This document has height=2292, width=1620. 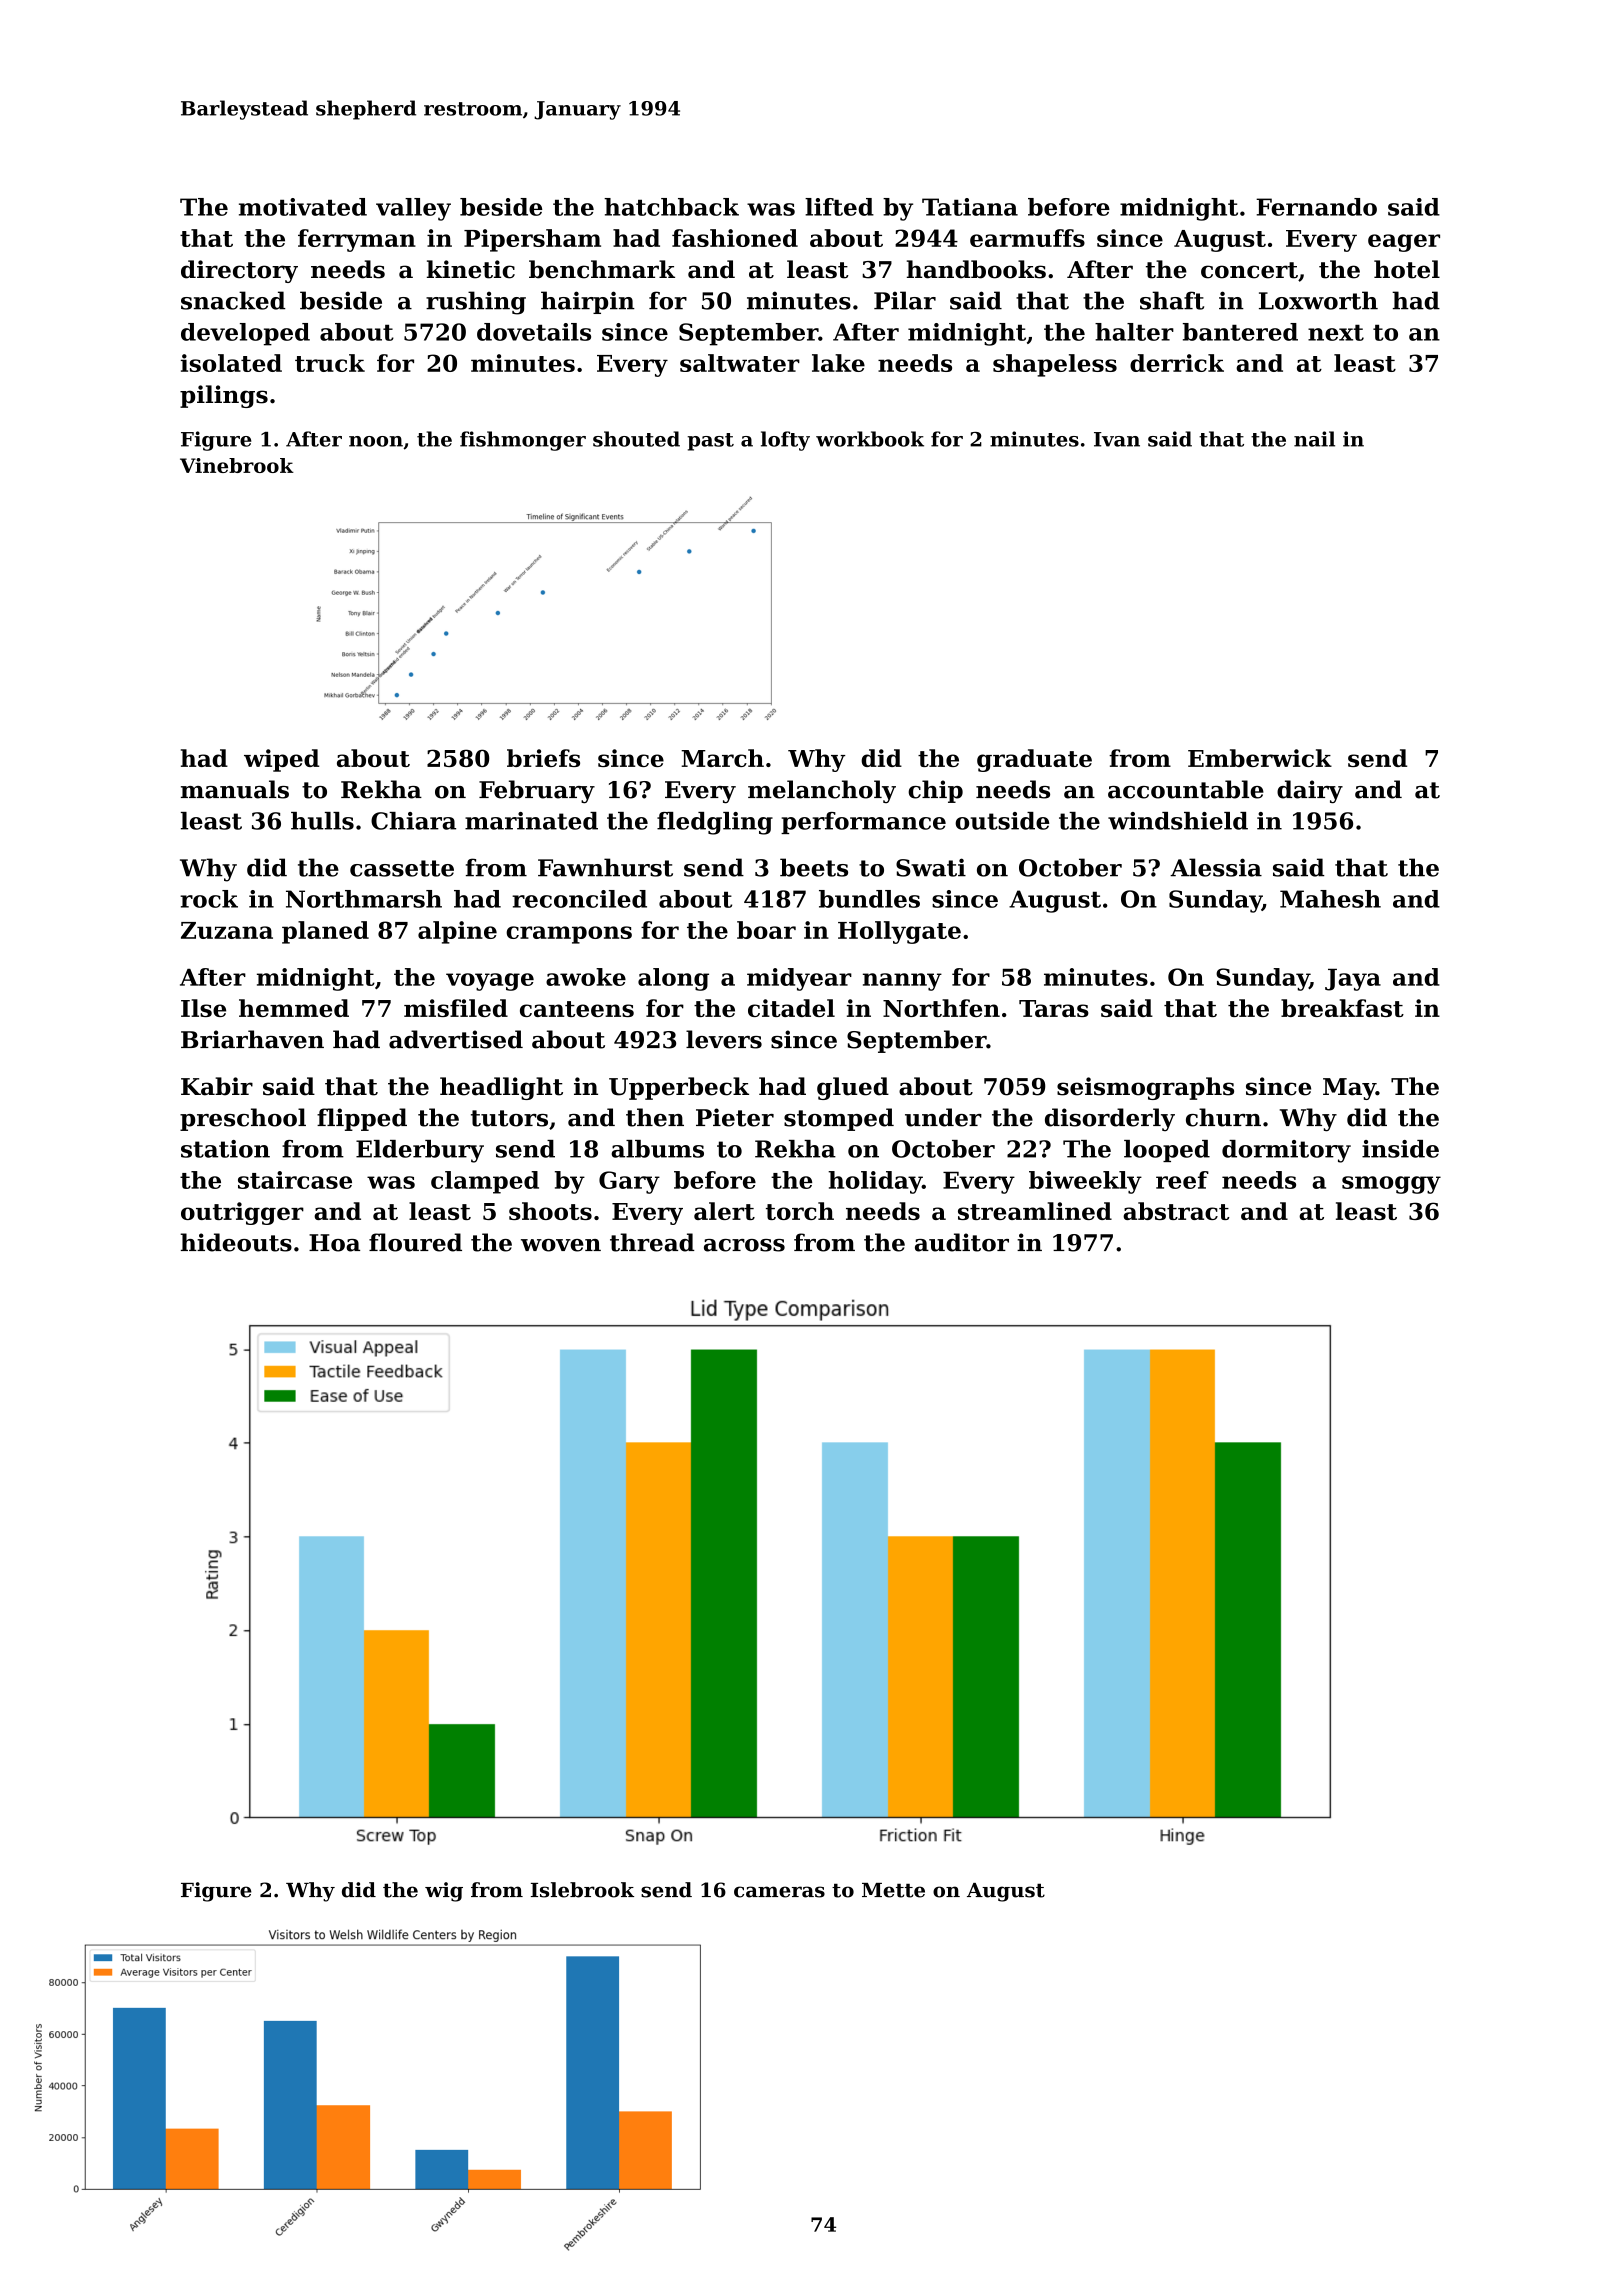 What do you see at coordinates (902, 982) in the document?
I see `nanny` at bounding box center [902, 982].
